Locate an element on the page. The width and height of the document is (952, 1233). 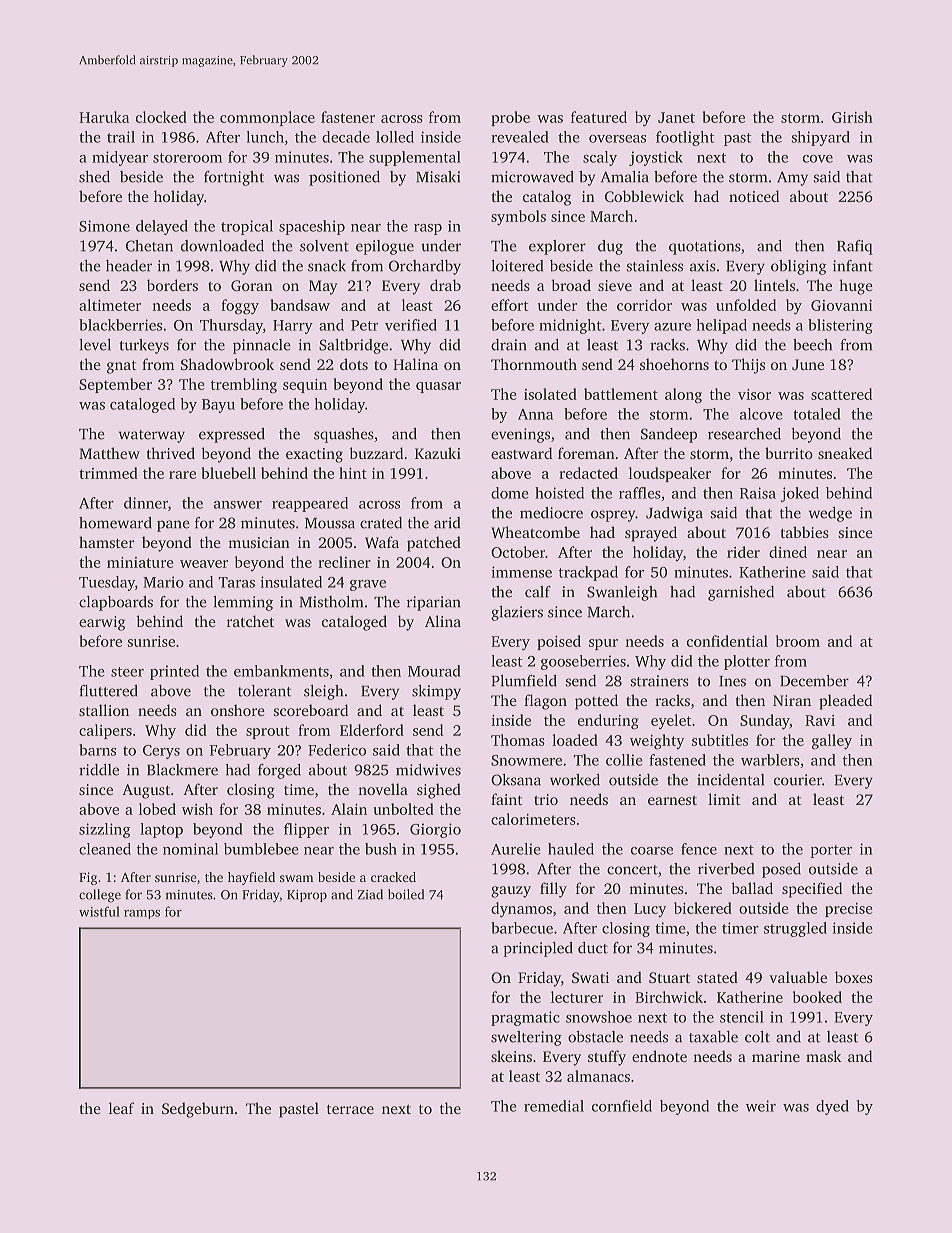
featured is located at coordinates (599, 117).
